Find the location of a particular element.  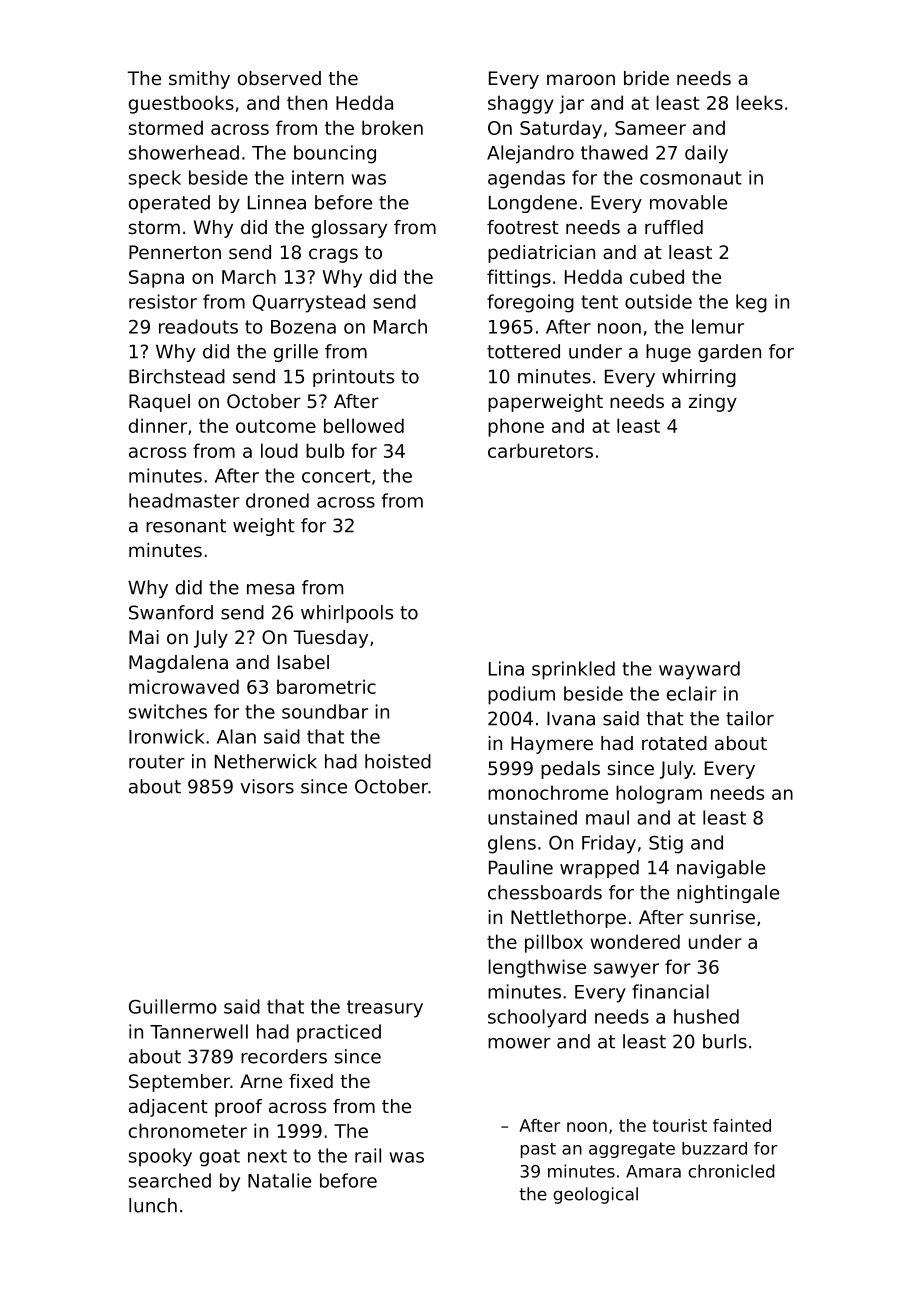

observed is located at coordinates (279, 78).
